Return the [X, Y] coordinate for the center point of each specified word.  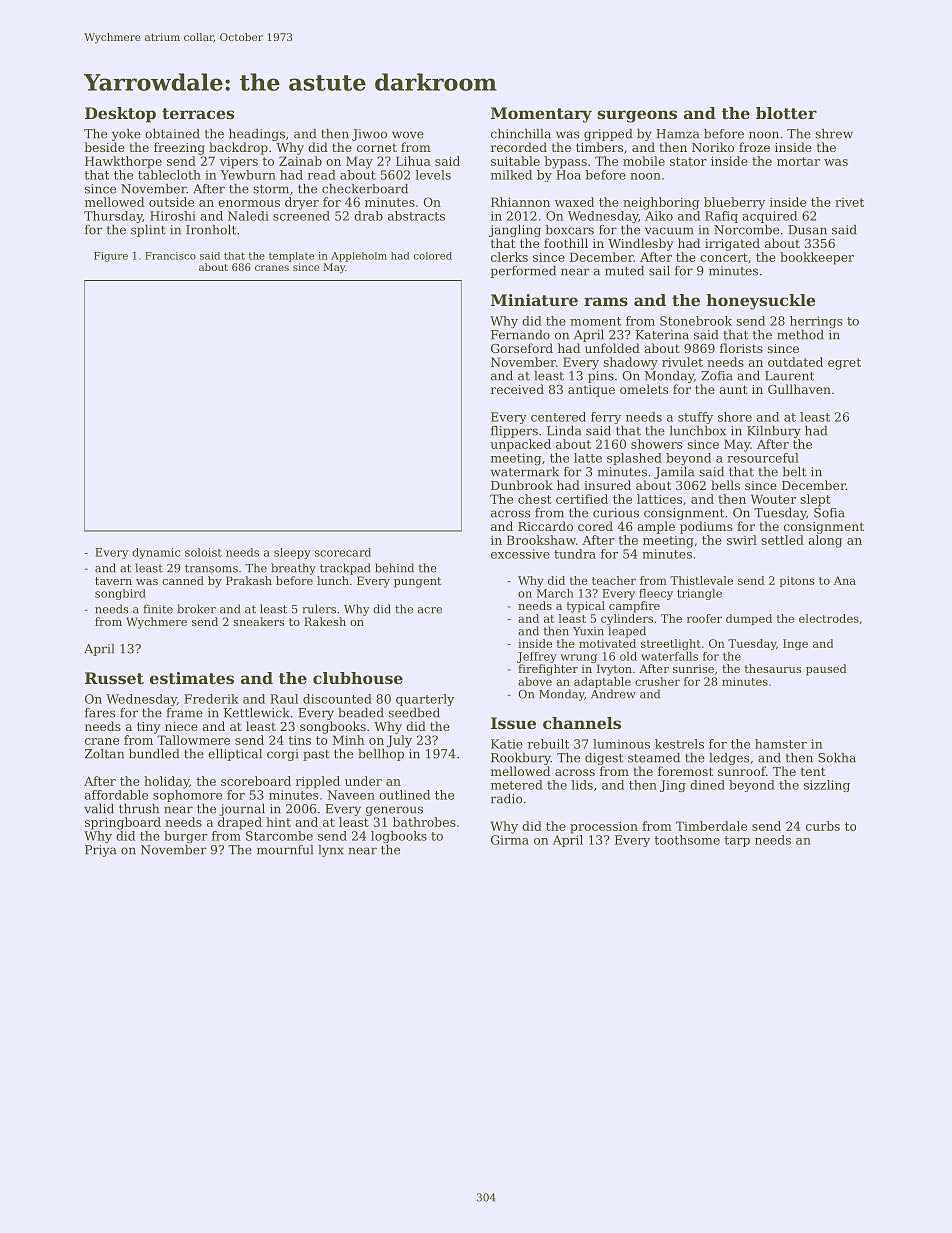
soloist [203, 552]
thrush [139, 809]
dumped [749, 619]
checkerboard [365, 189]
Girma [510, 840]
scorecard [343, 552]
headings [257, 135]
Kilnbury [774, 432]
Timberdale [711, 826]
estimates [192, 678]
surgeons [637, 116]
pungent [417, 582]
